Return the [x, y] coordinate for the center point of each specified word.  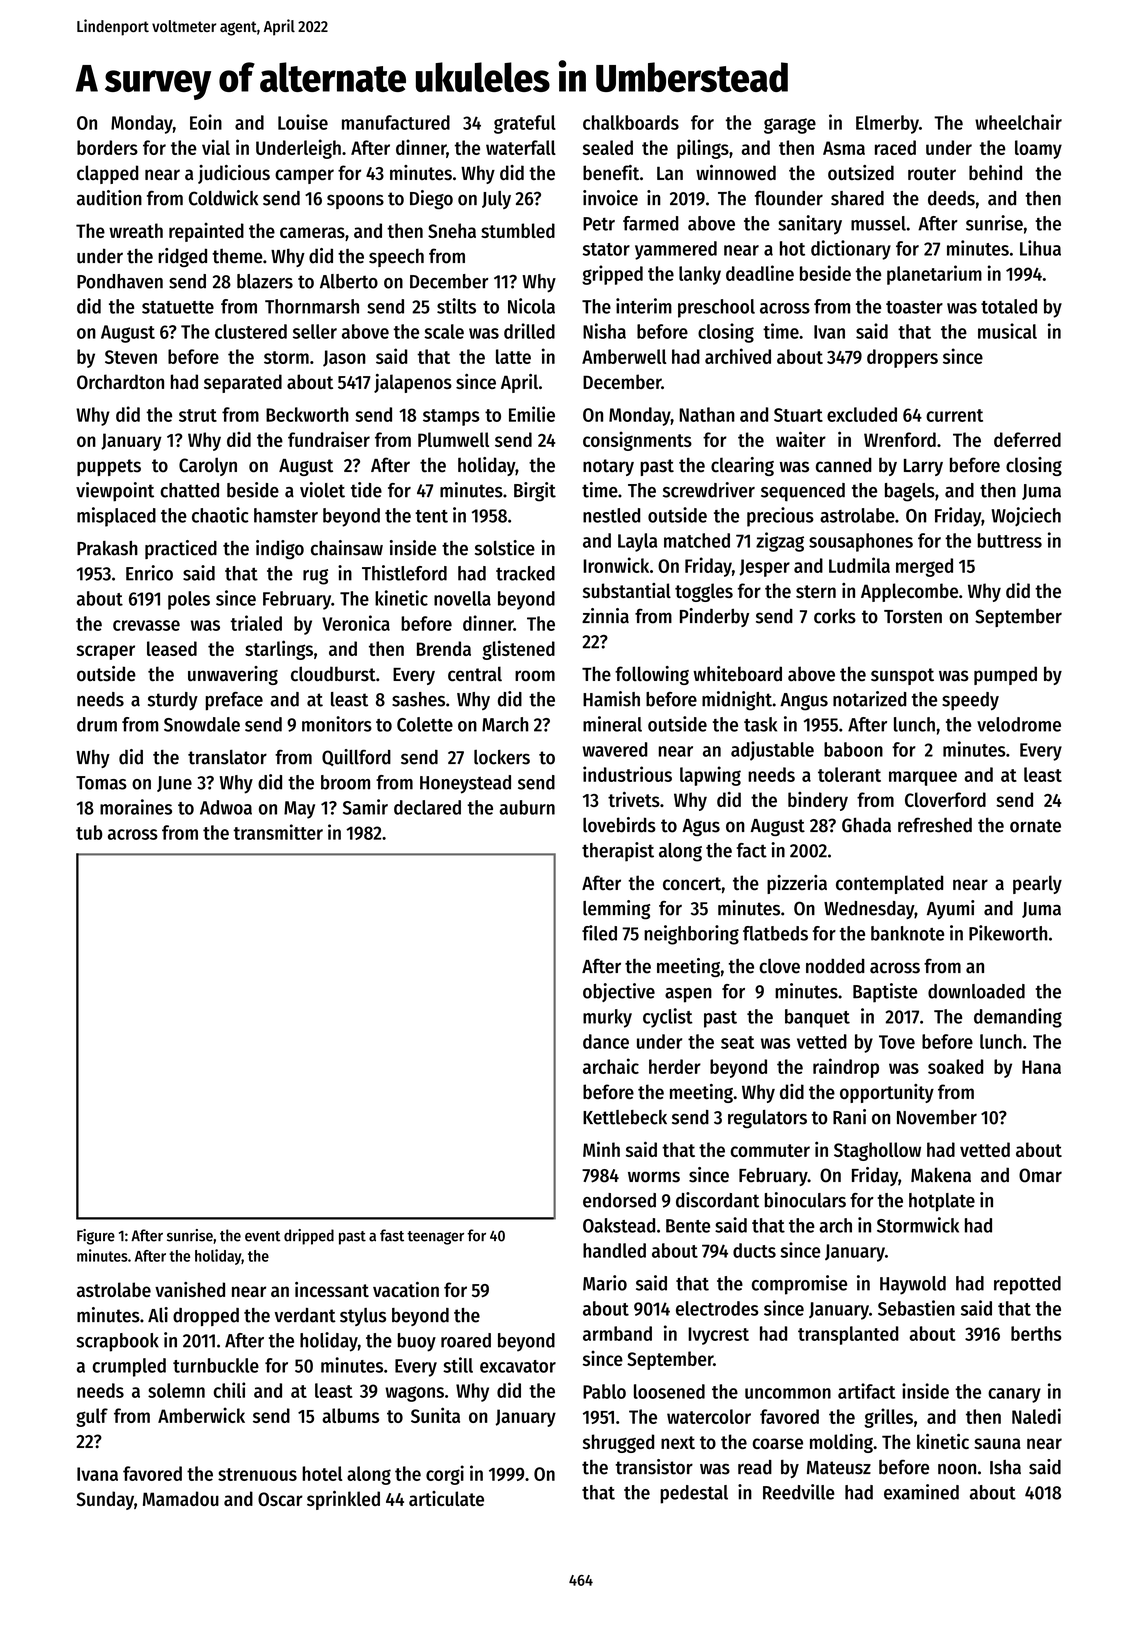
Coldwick [223, 198]
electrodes [717, 1308]
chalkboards [631, 122]
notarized [870, 699]
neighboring [691, 935]
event [263, 1236]
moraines [136, 807]
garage [790, 126]
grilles [888, 1418]
